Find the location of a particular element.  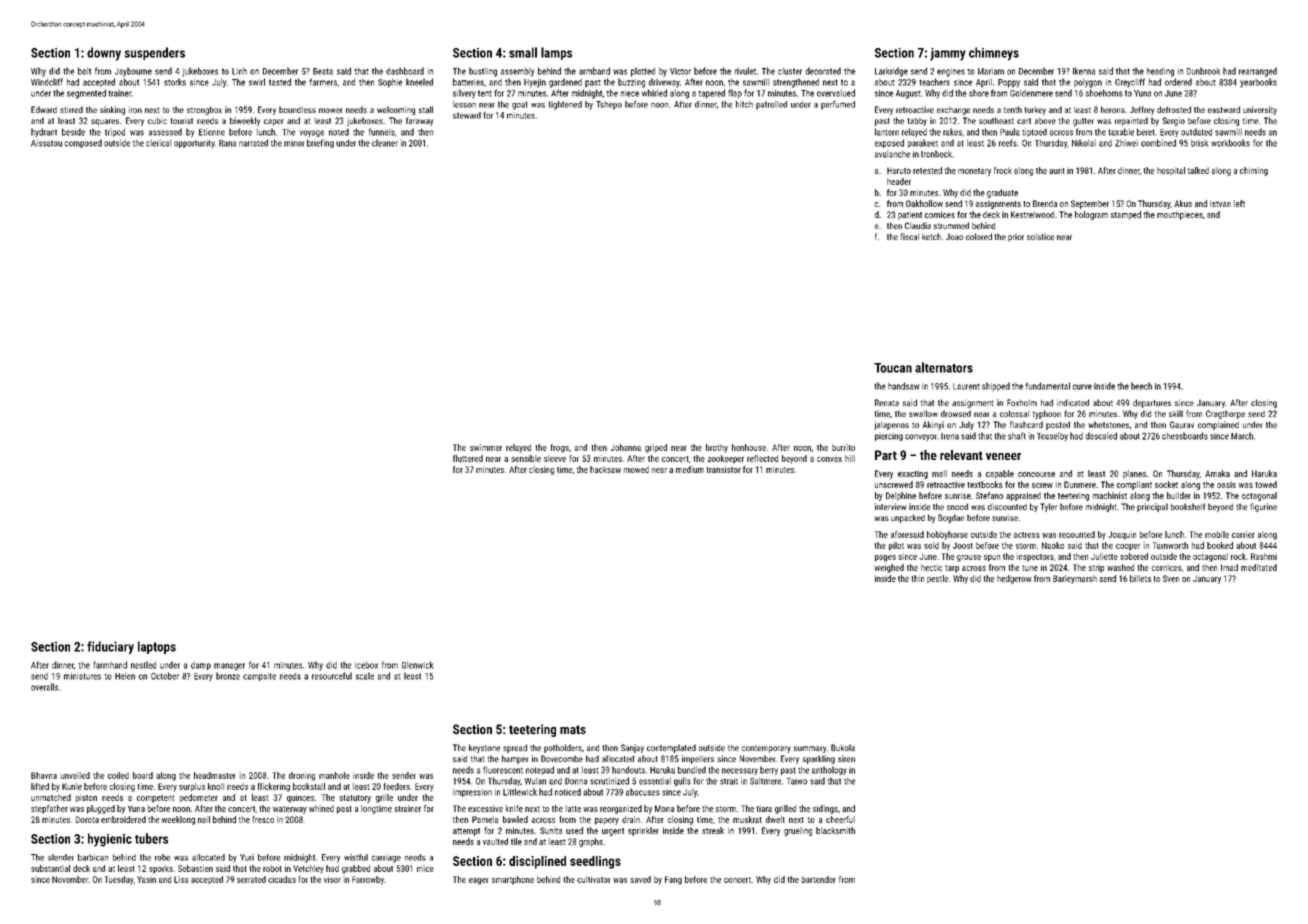

Aissatou is located at coordinates (46, 143).
